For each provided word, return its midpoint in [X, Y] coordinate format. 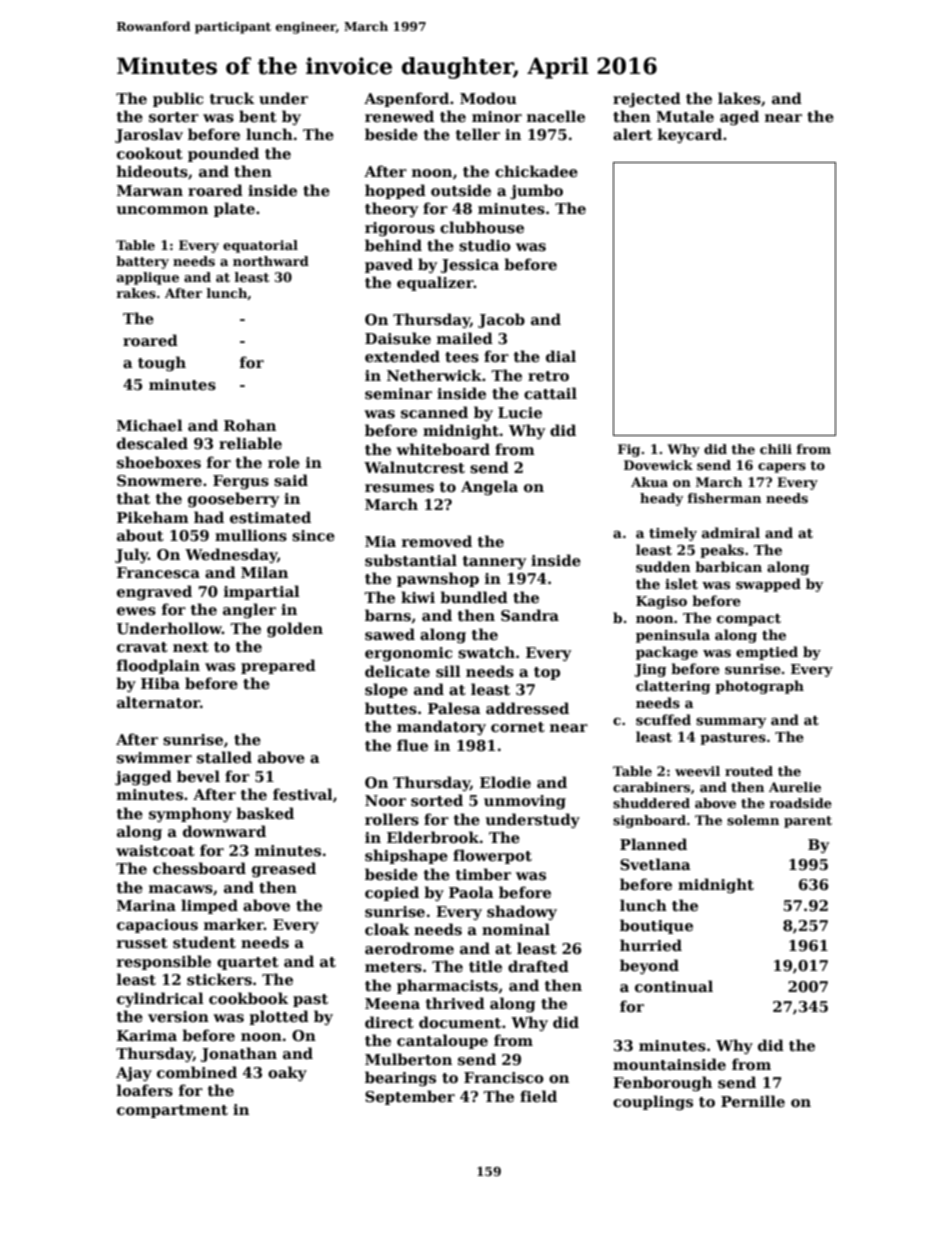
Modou [488, 98]
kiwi [418, 597]
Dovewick [658, 465]
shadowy [522, 912]
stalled [224, 757]
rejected [647, 99]
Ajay [134, 1074]
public [178, 99]
